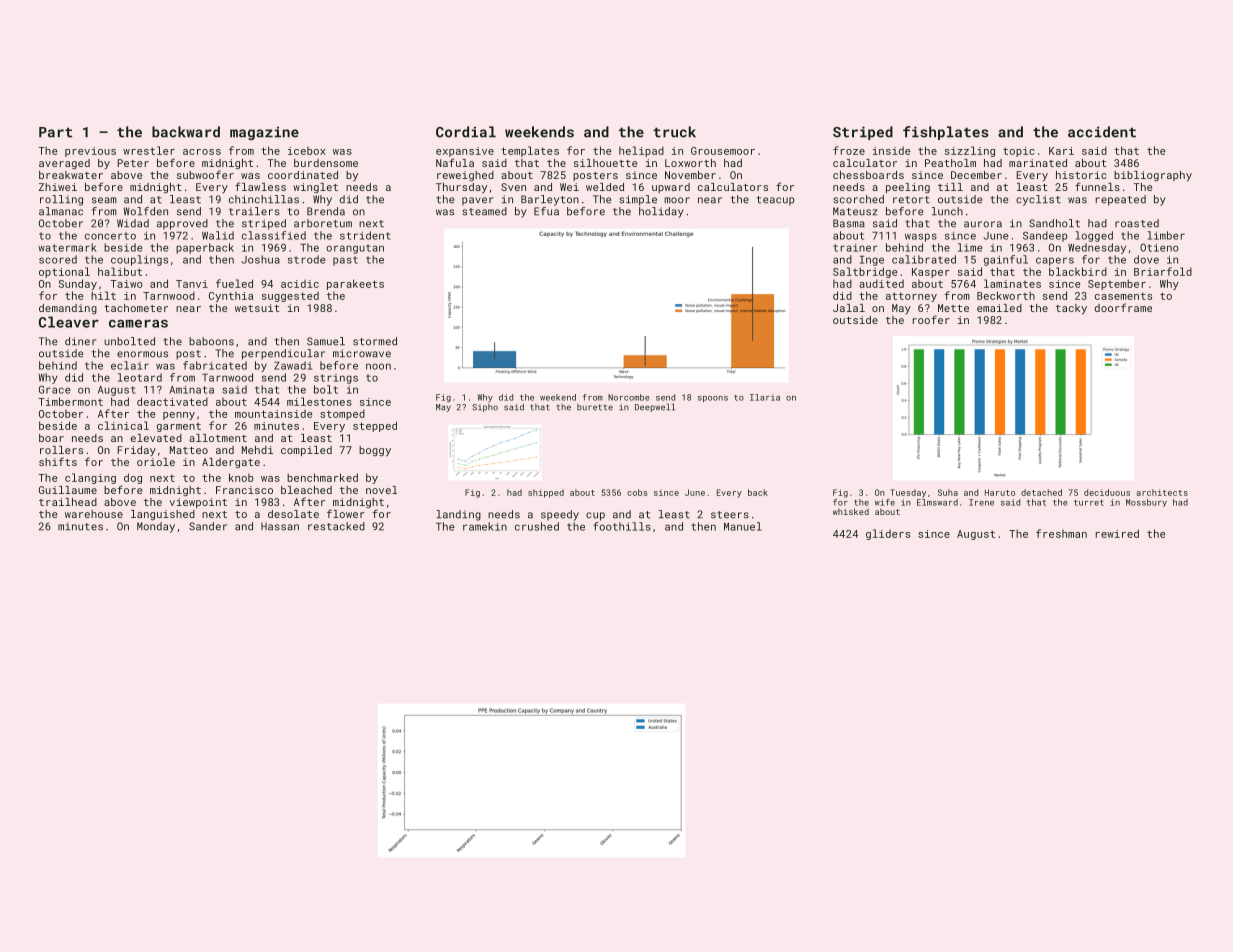 The height and width of the image is (952, 1233). What do you see at coordinates (55, 132) in the image?
I see `Part` at bounding box center [55, 132].
